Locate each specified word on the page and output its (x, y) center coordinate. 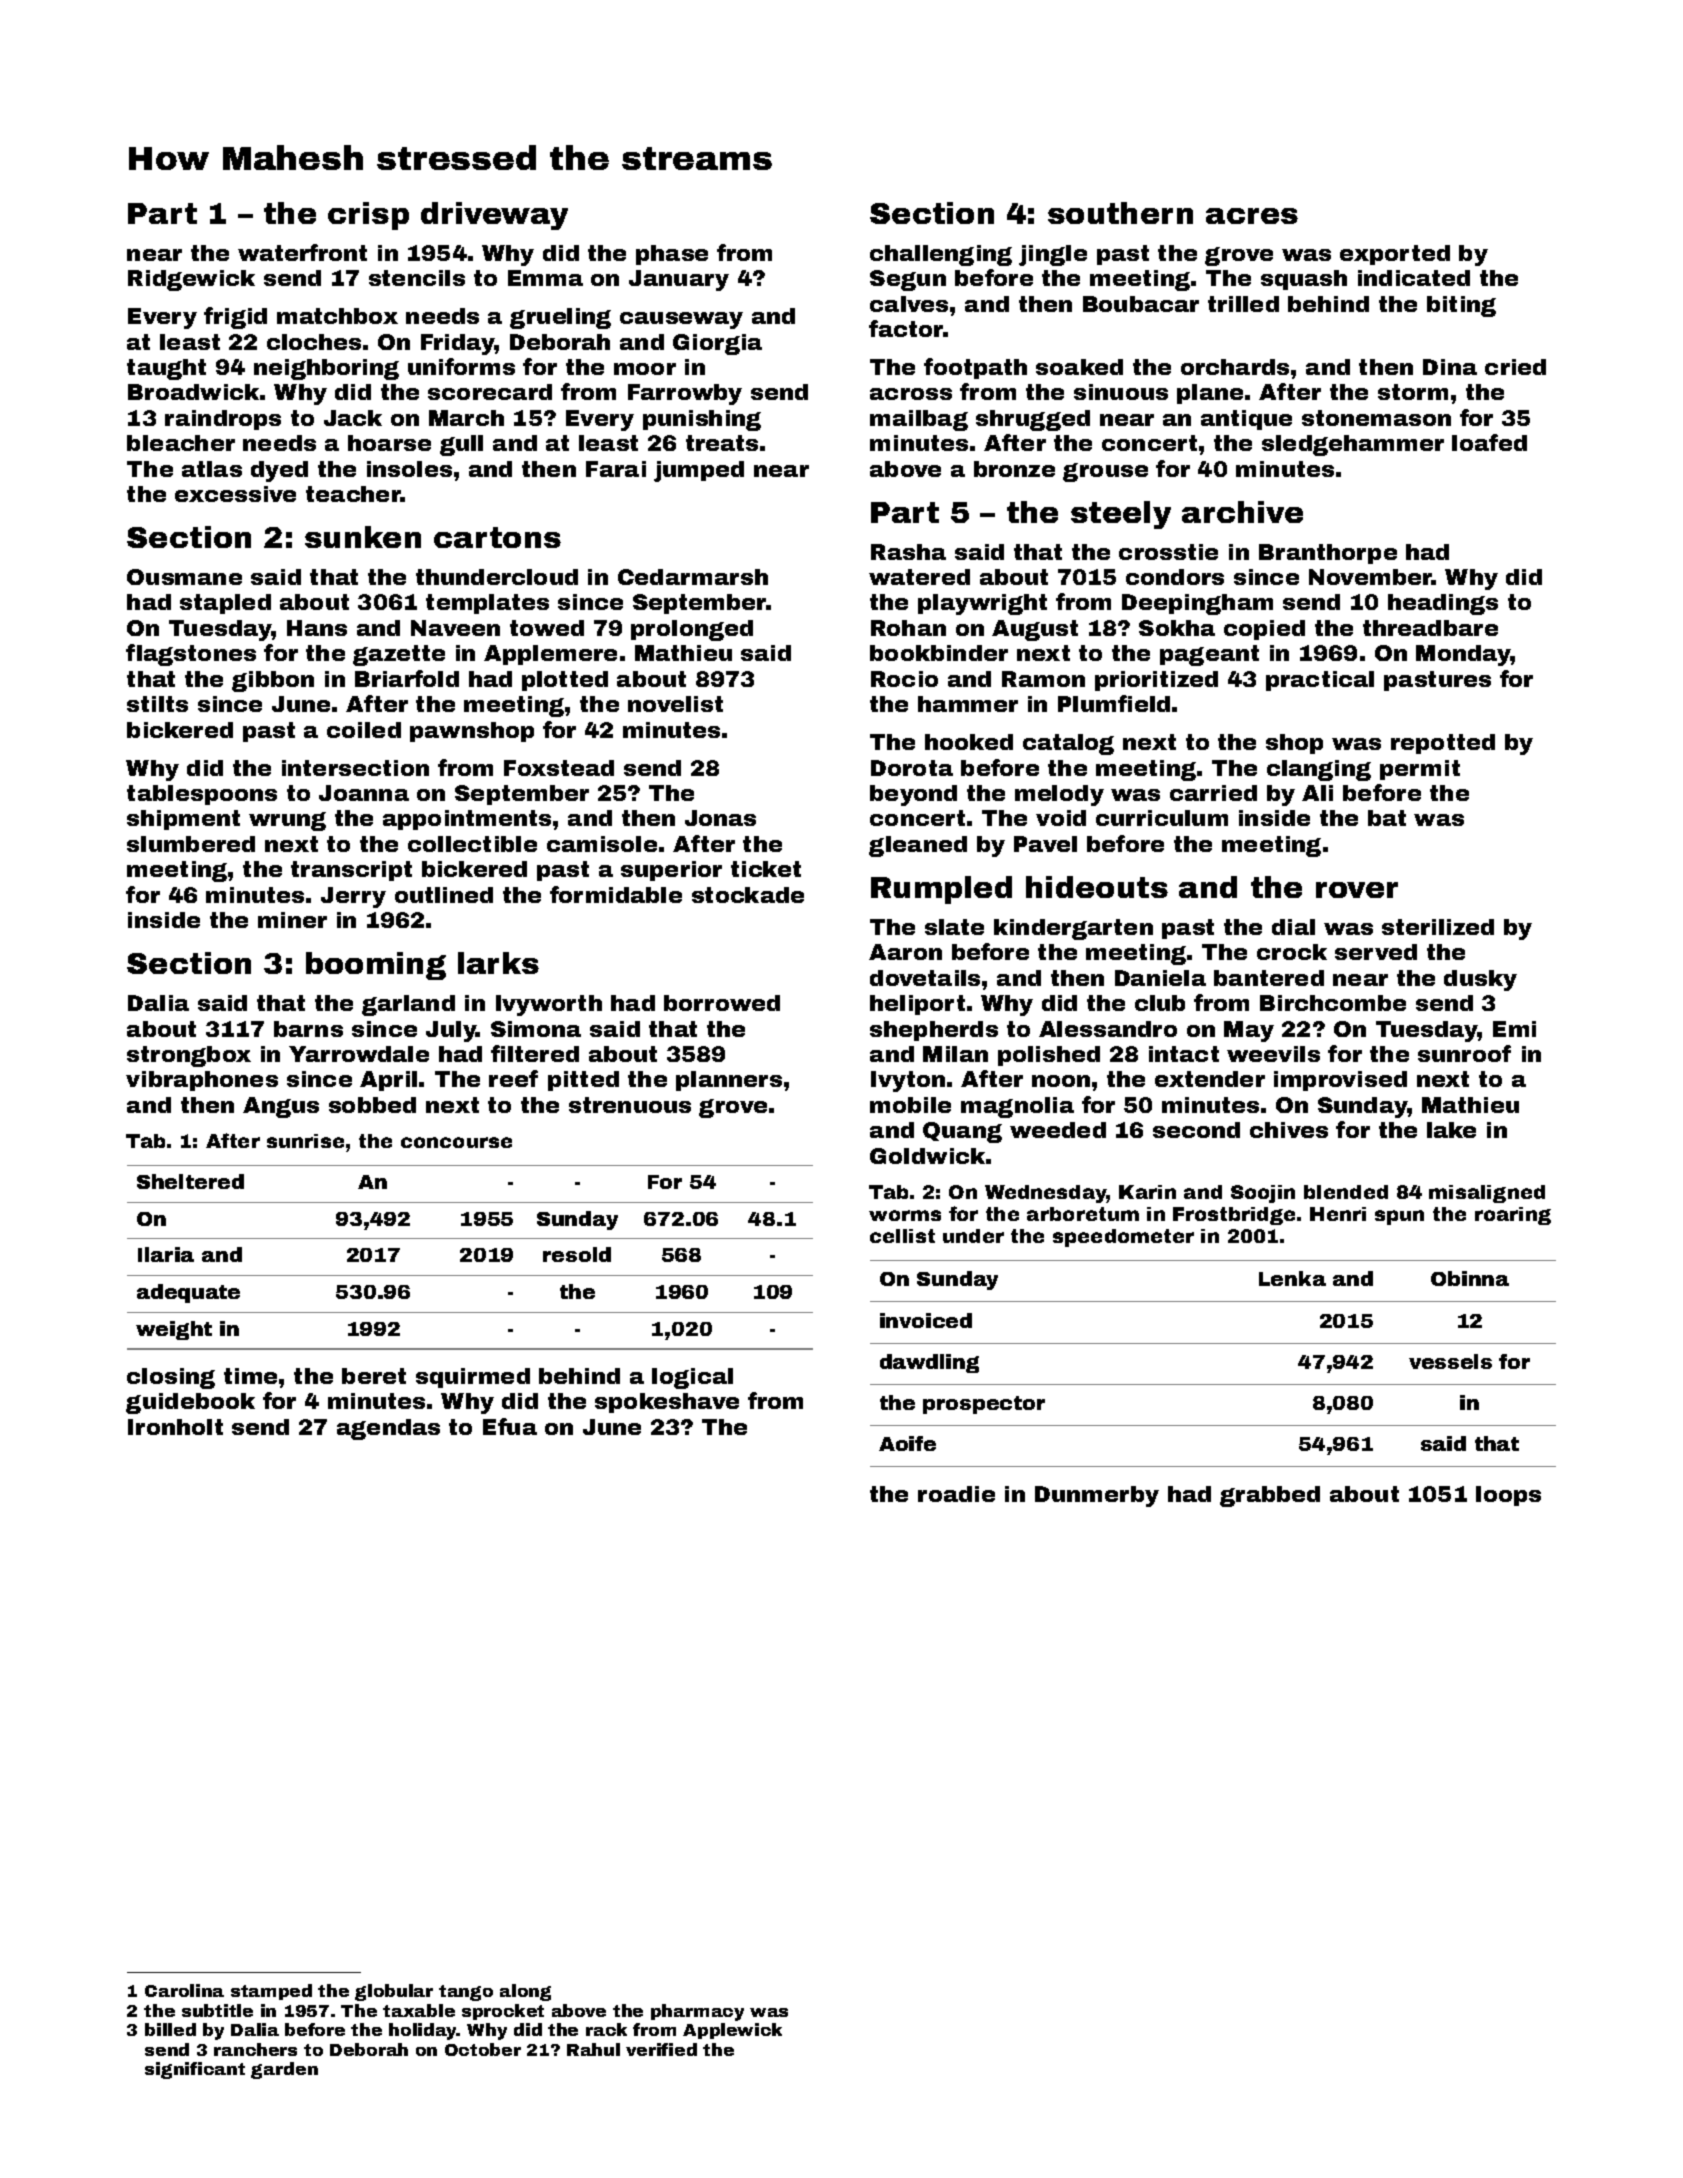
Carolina (184, 1990)
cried (1515, 367)
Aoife (907, 1443)
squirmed (473, 1378)
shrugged (1033, 420)
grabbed (1270, 1496)
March (466, 418)
